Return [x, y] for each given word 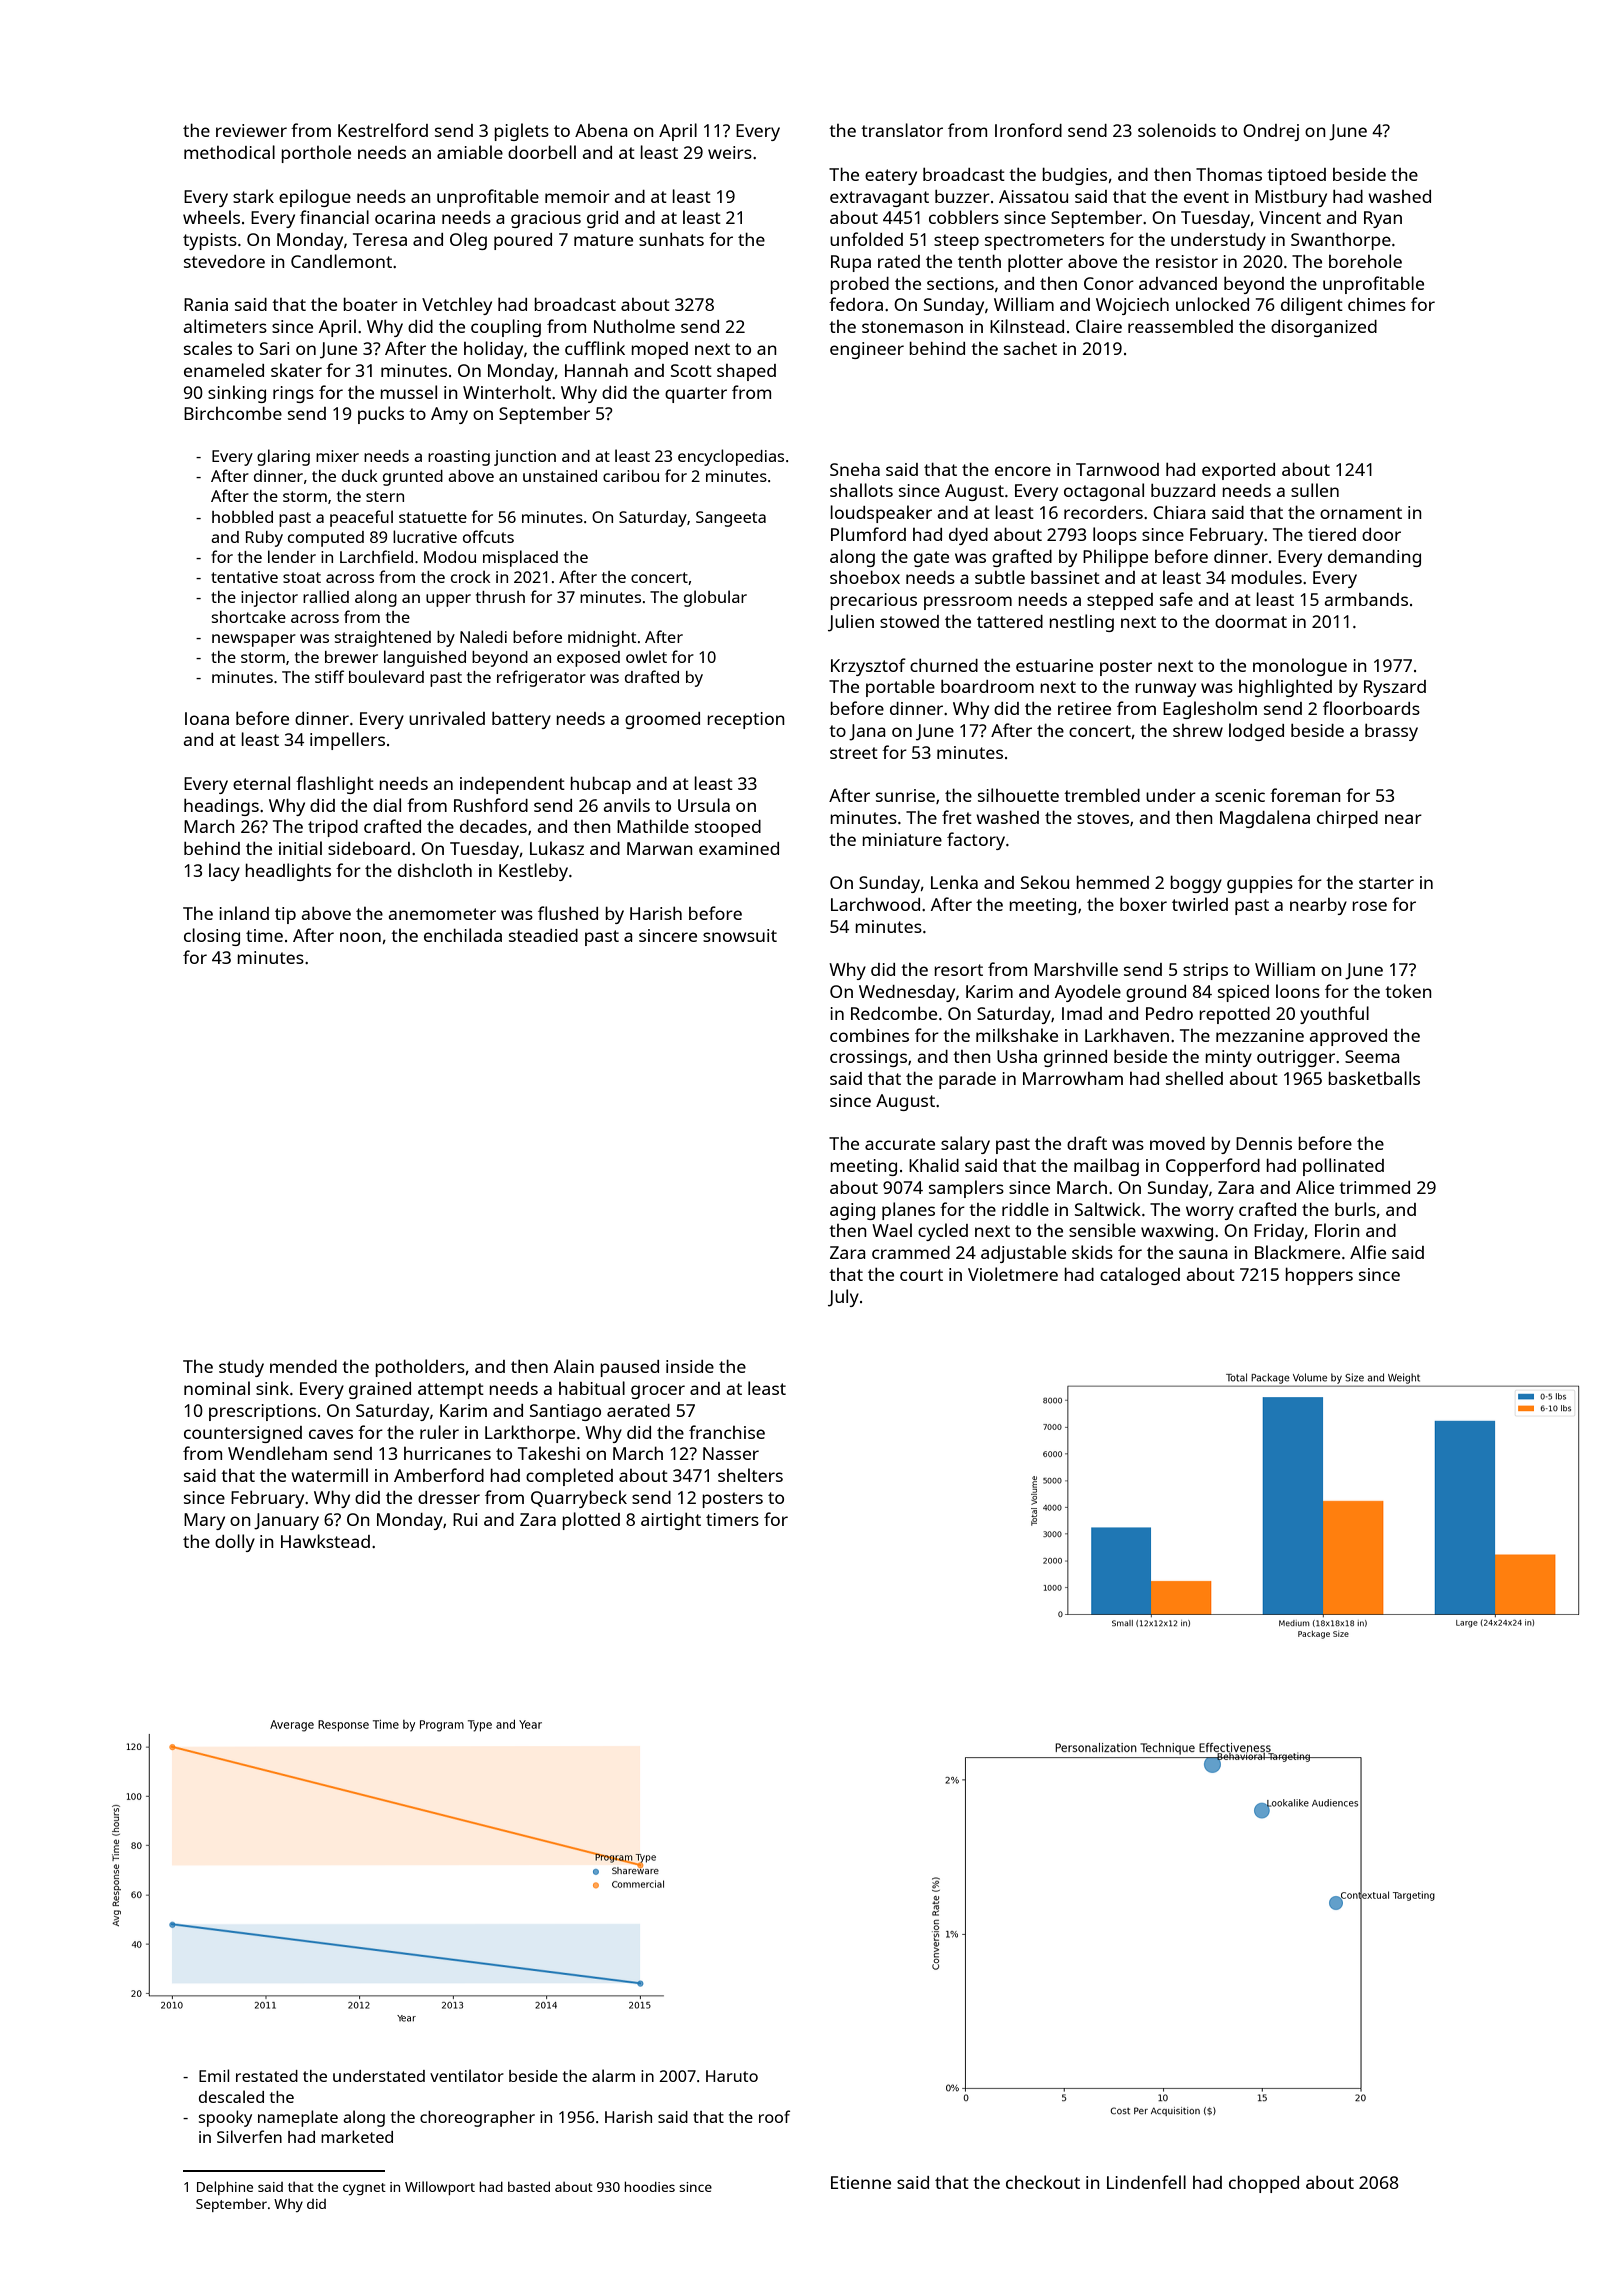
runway [1165, 690]
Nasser [731, 1453]
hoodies [649, 2186]
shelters [750, 1475]
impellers [347, 741]
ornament [1361, 513]
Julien [851, 623]
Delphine [225, 2188]
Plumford [868, 534]
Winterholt [507, 392]
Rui [465, 1519]
